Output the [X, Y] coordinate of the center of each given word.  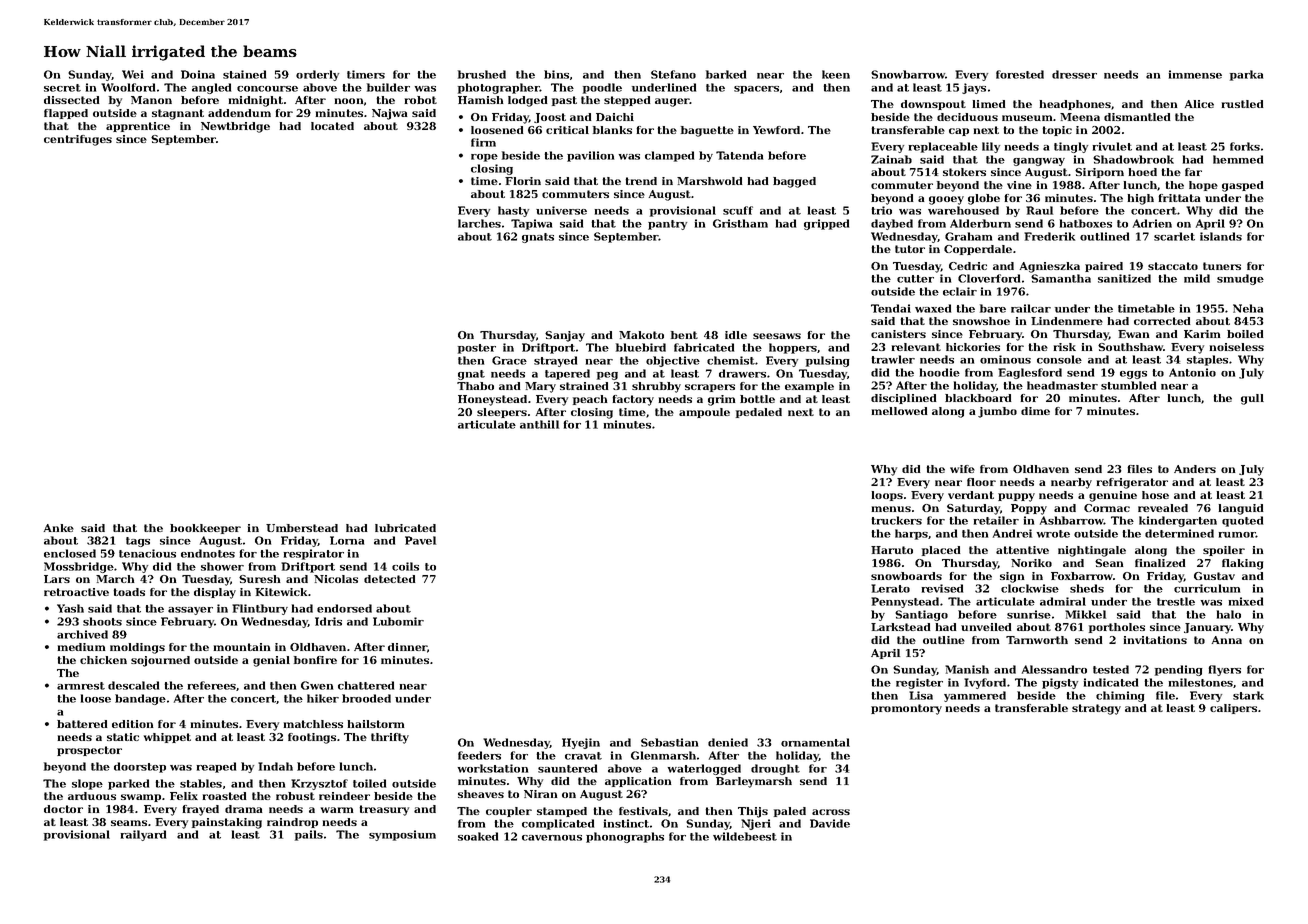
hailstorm [376, 724]
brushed [482, 74]
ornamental [815, 742]
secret [62, 88]
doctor [63, 809]
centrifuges [78, 140]
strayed [555, 361]
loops [887, 496]
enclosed [70, 553]
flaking [1242, 564]
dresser [1074, 74]
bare [993, 308]
